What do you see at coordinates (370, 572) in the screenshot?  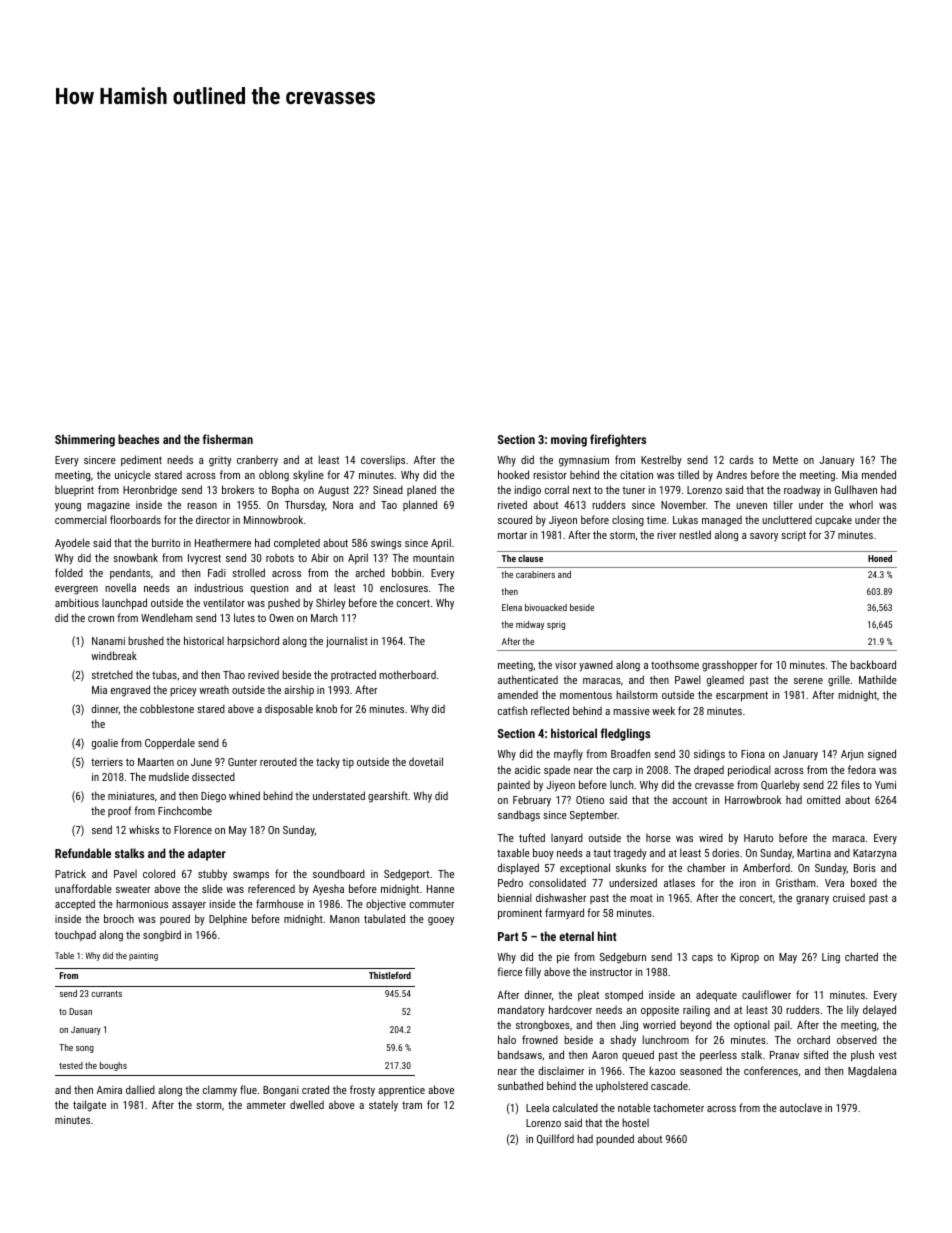 I see `arched` at bounding box center [370, 572].
